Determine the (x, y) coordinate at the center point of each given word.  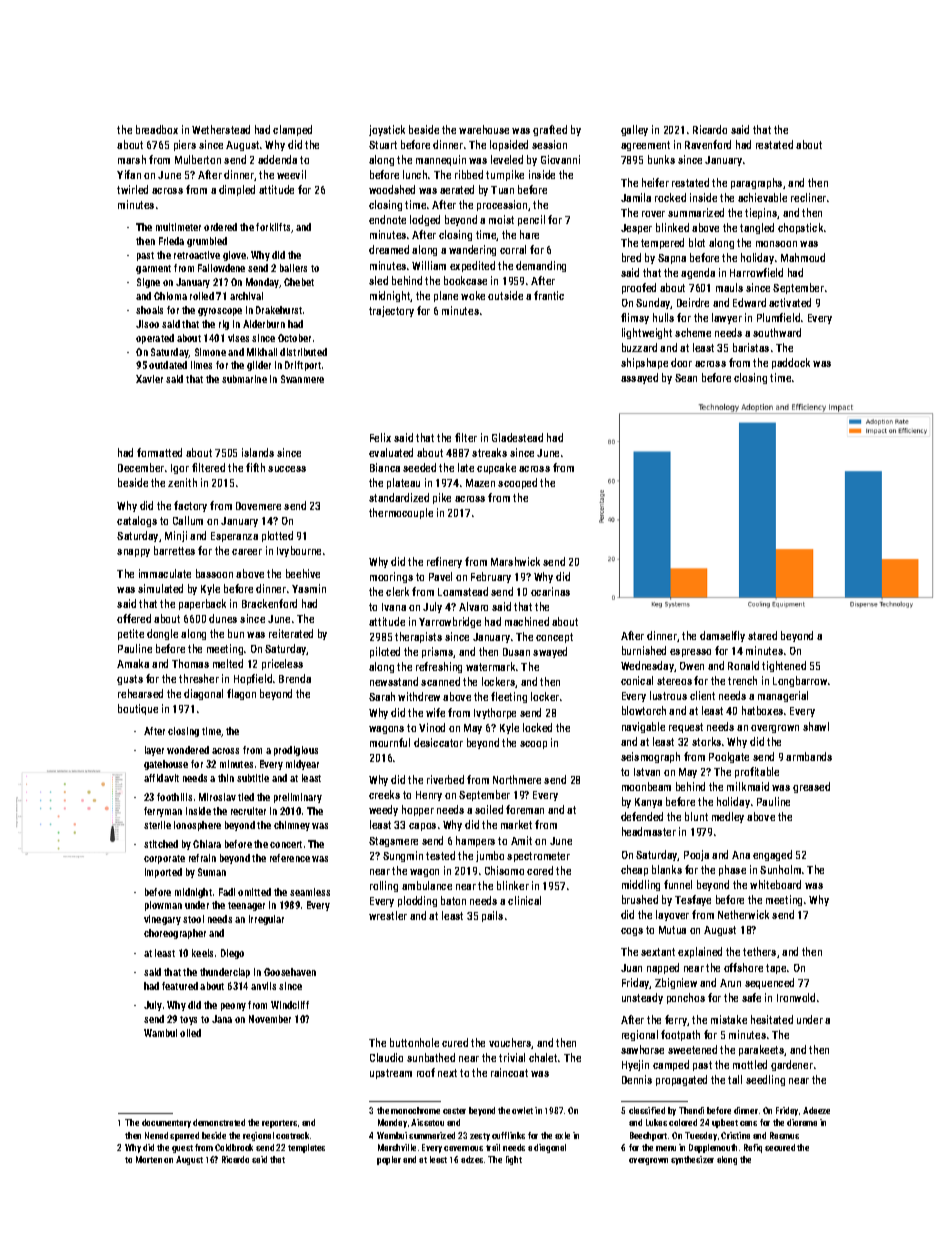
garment (153, 269)
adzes (472, 1159)
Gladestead (517, 437)
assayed (639, 378)
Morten (149, 1159)
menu (666, 1148)
